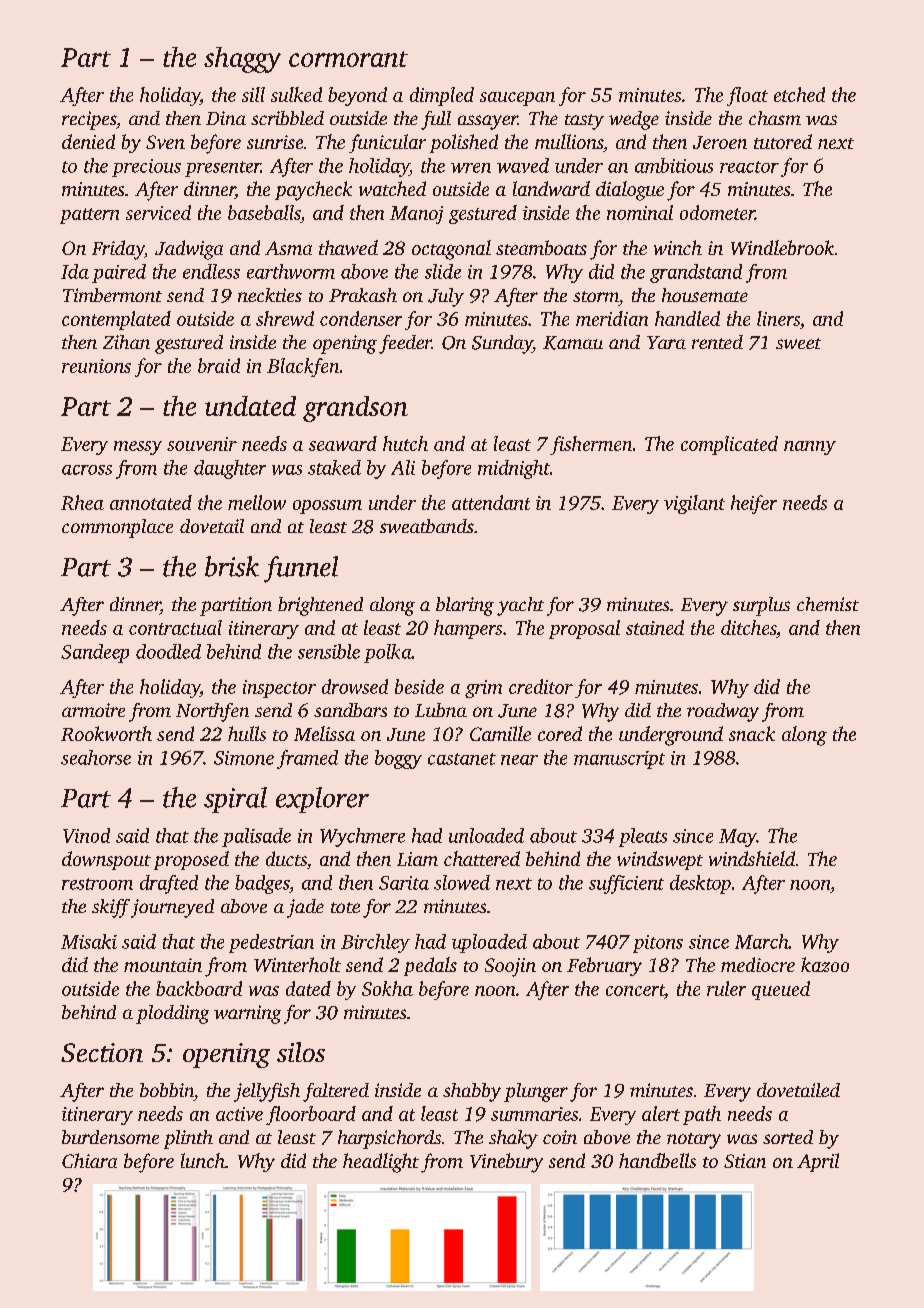 The width and height of the document is (924, 1308). I want to click on Rhea, so click(82, 502).
